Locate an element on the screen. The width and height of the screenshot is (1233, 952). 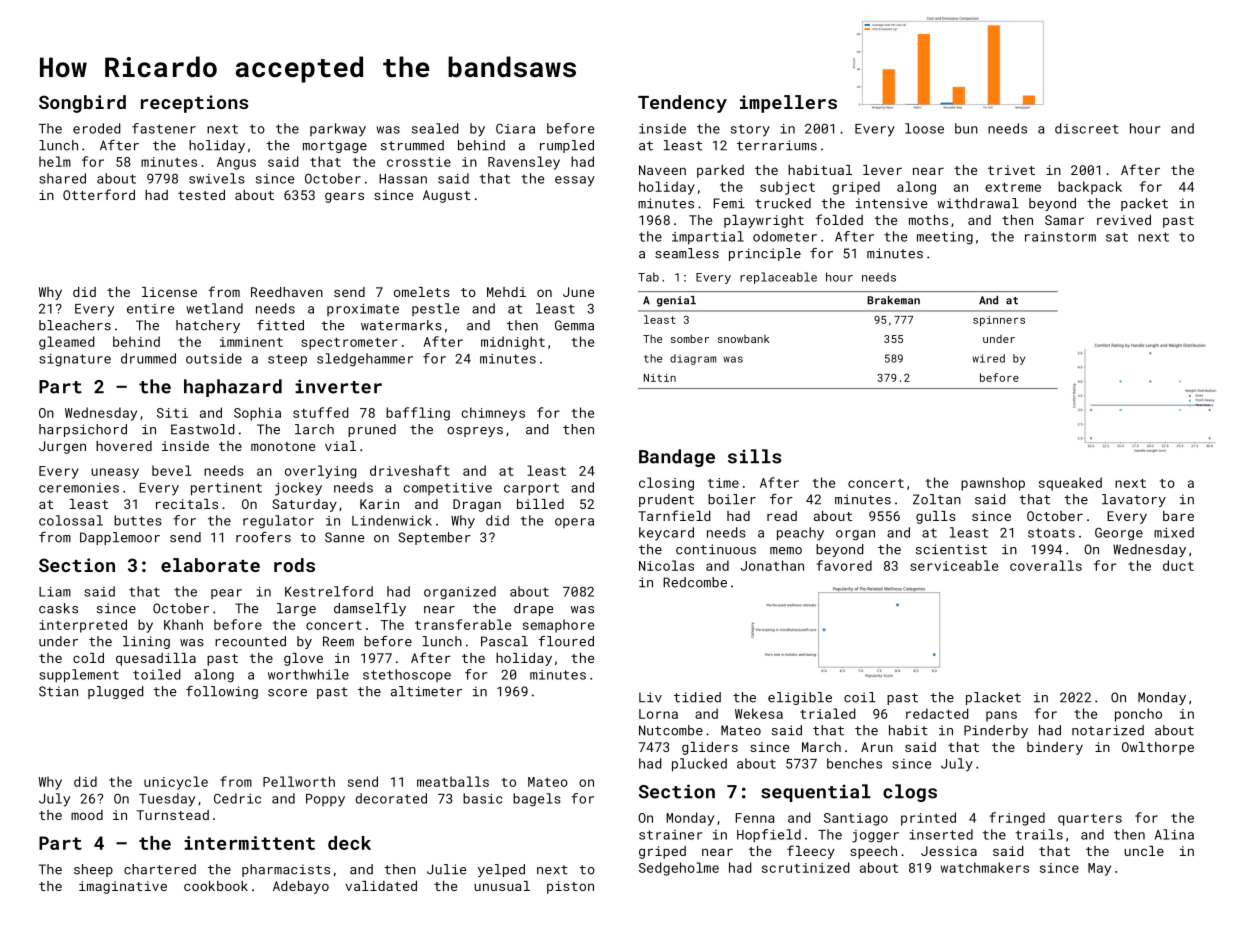
Stian is located at coordinates (58, 691).
